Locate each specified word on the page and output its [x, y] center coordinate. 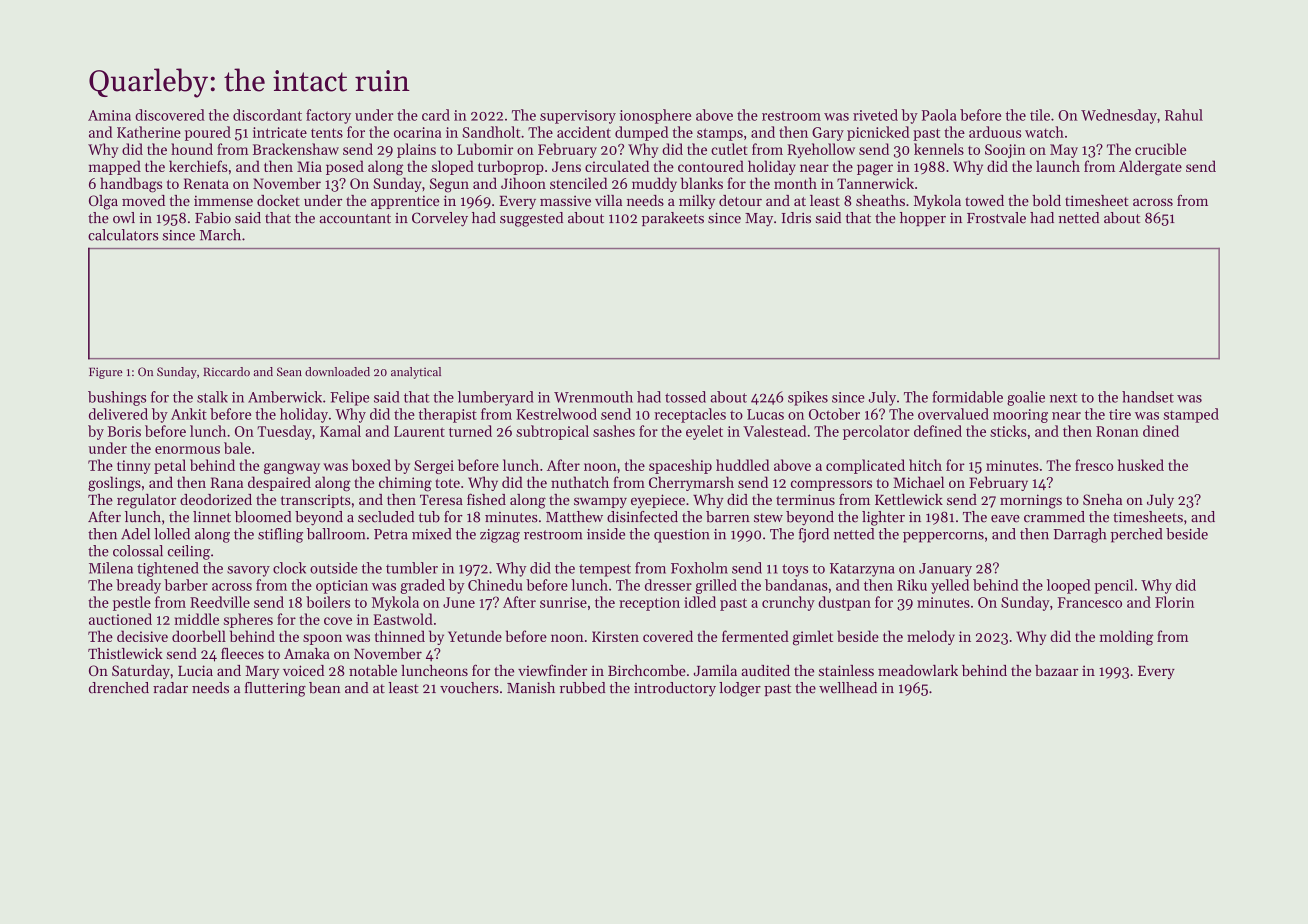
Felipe [349, 398]
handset [1148, 397]
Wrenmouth [593, 397]
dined [1161, 431]
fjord [814, 535]
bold [1046, 200]
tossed [685, 397]
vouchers [469, 688]
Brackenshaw [296, 149]
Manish [531, 688]
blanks [702, 183]
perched [1136, 535]
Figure [106, 373]
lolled [172, 534]
